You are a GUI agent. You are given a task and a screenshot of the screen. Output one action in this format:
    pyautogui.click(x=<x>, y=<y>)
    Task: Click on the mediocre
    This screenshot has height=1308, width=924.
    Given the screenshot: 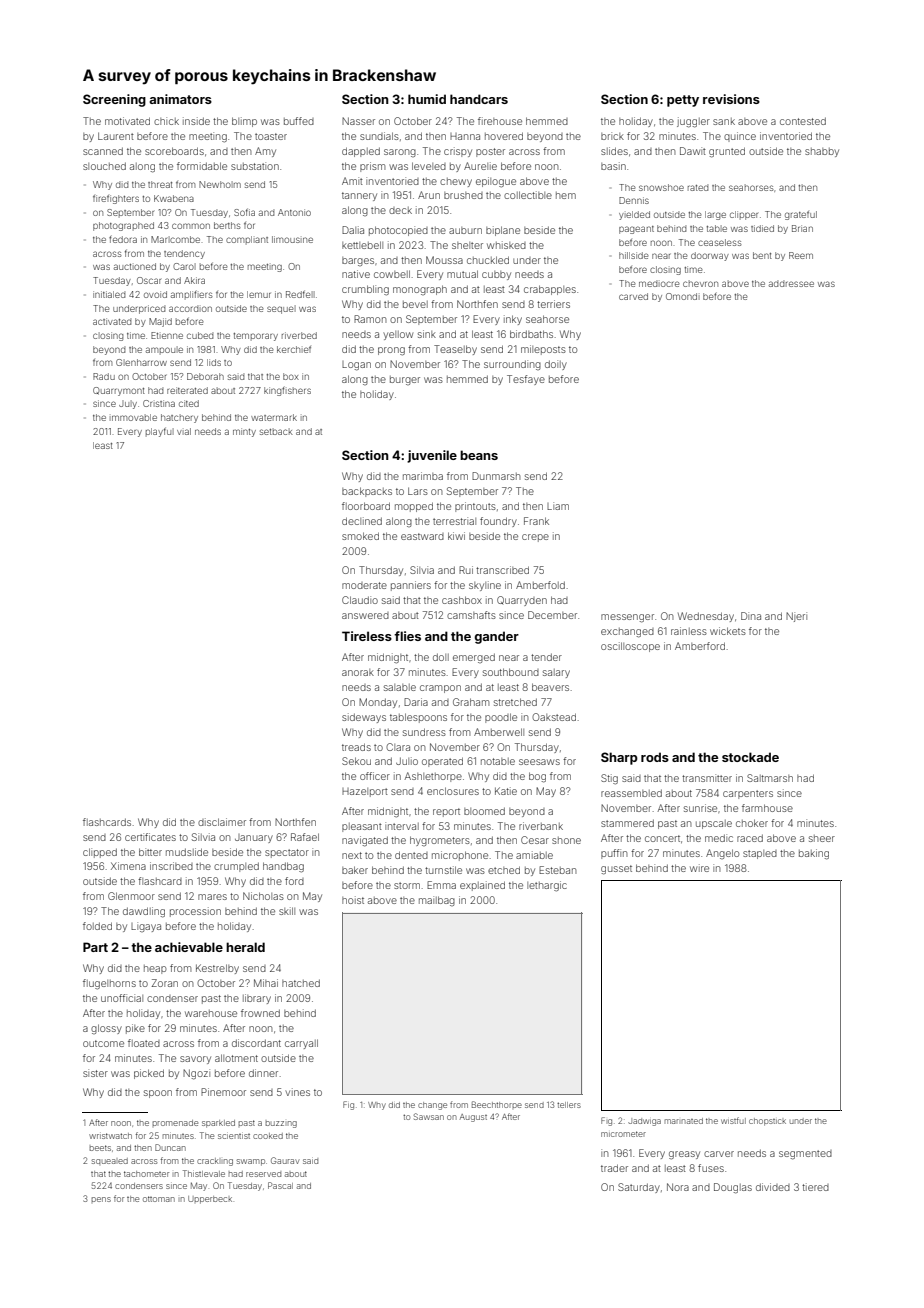 What is the action you would take?
    pyautogui.click(x=659, y=283)
